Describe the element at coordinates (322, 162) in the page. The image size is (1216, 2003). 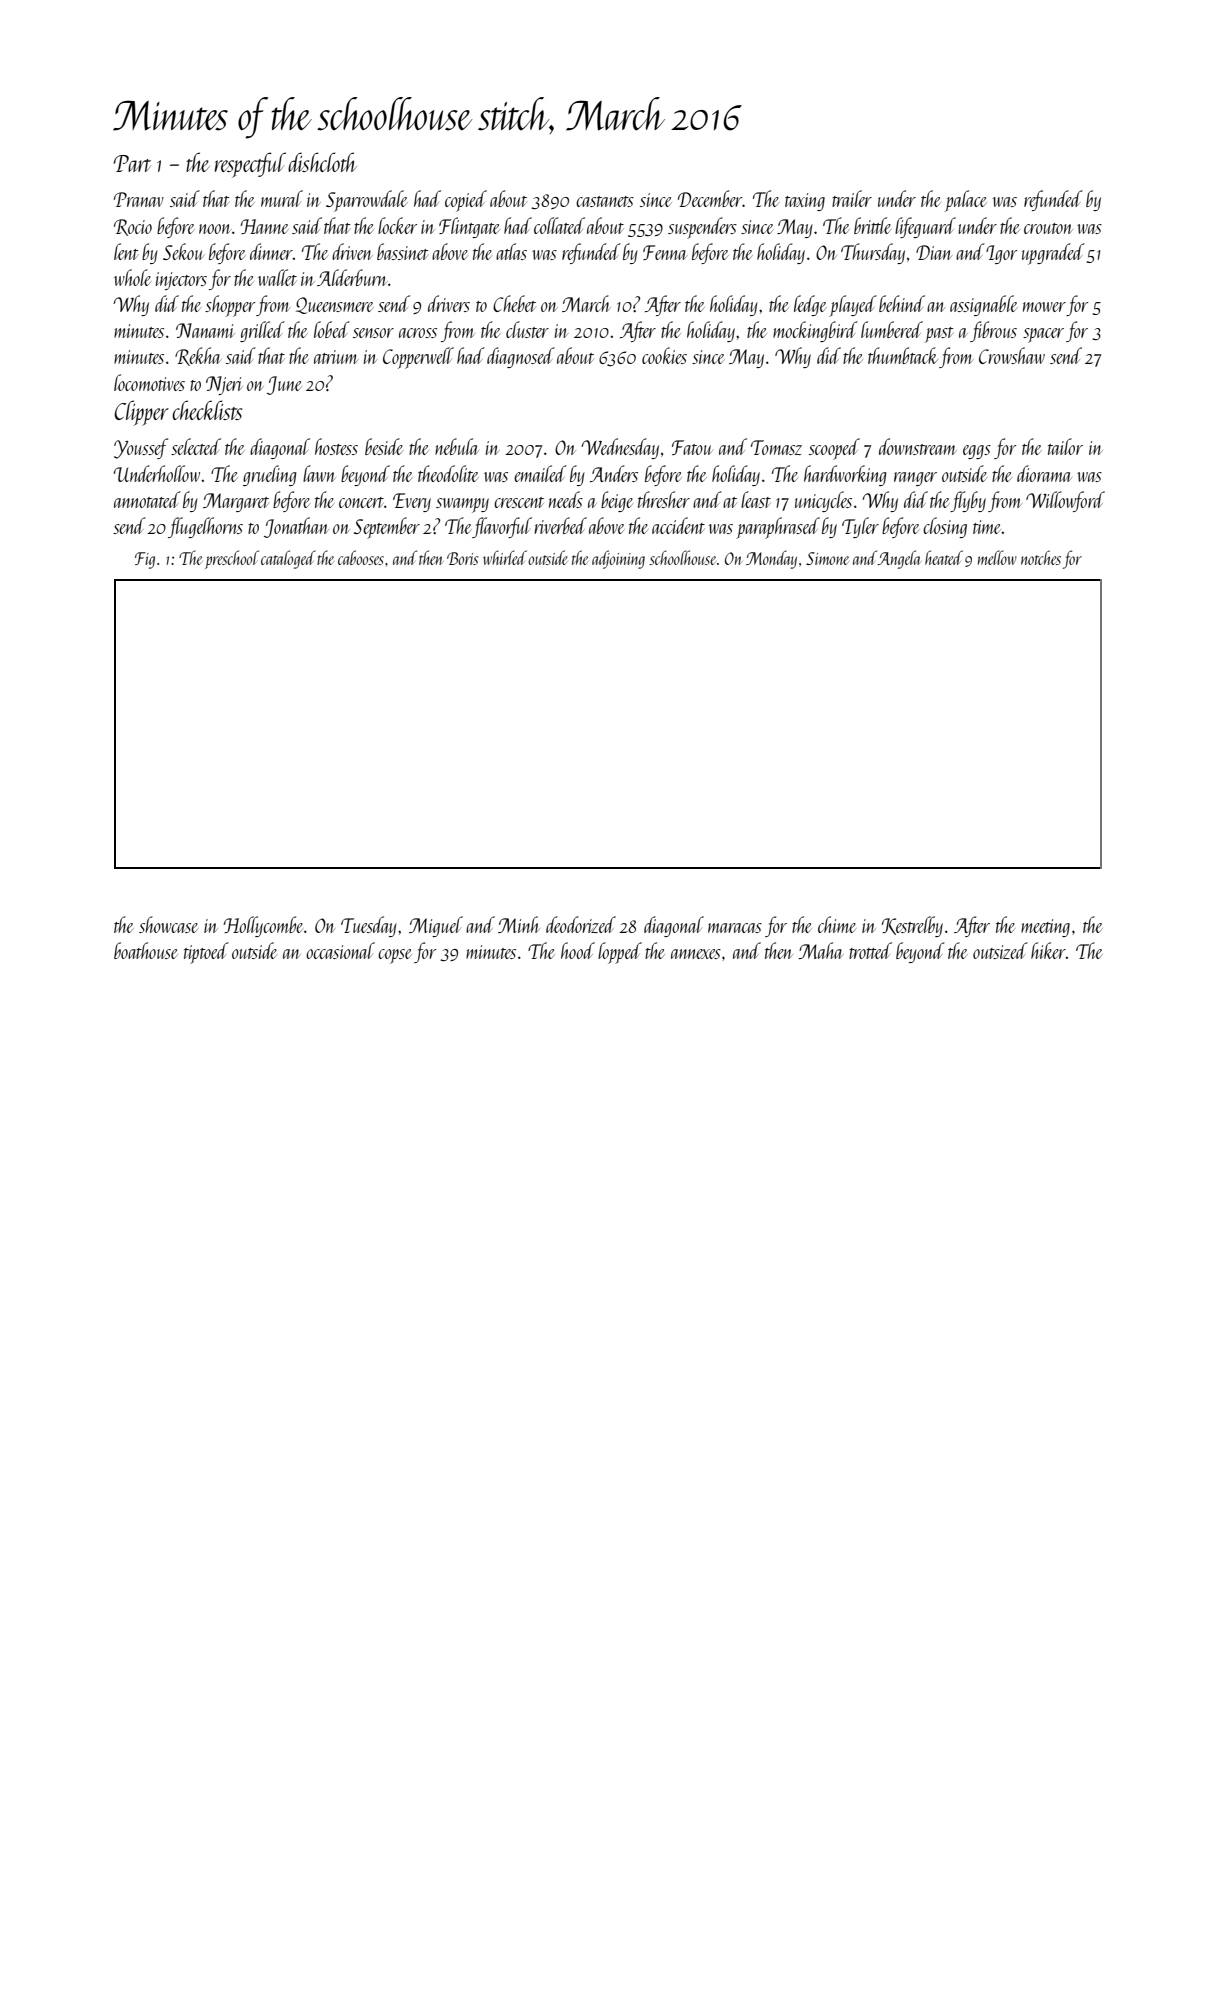
I see `dishcloth` at that location.
